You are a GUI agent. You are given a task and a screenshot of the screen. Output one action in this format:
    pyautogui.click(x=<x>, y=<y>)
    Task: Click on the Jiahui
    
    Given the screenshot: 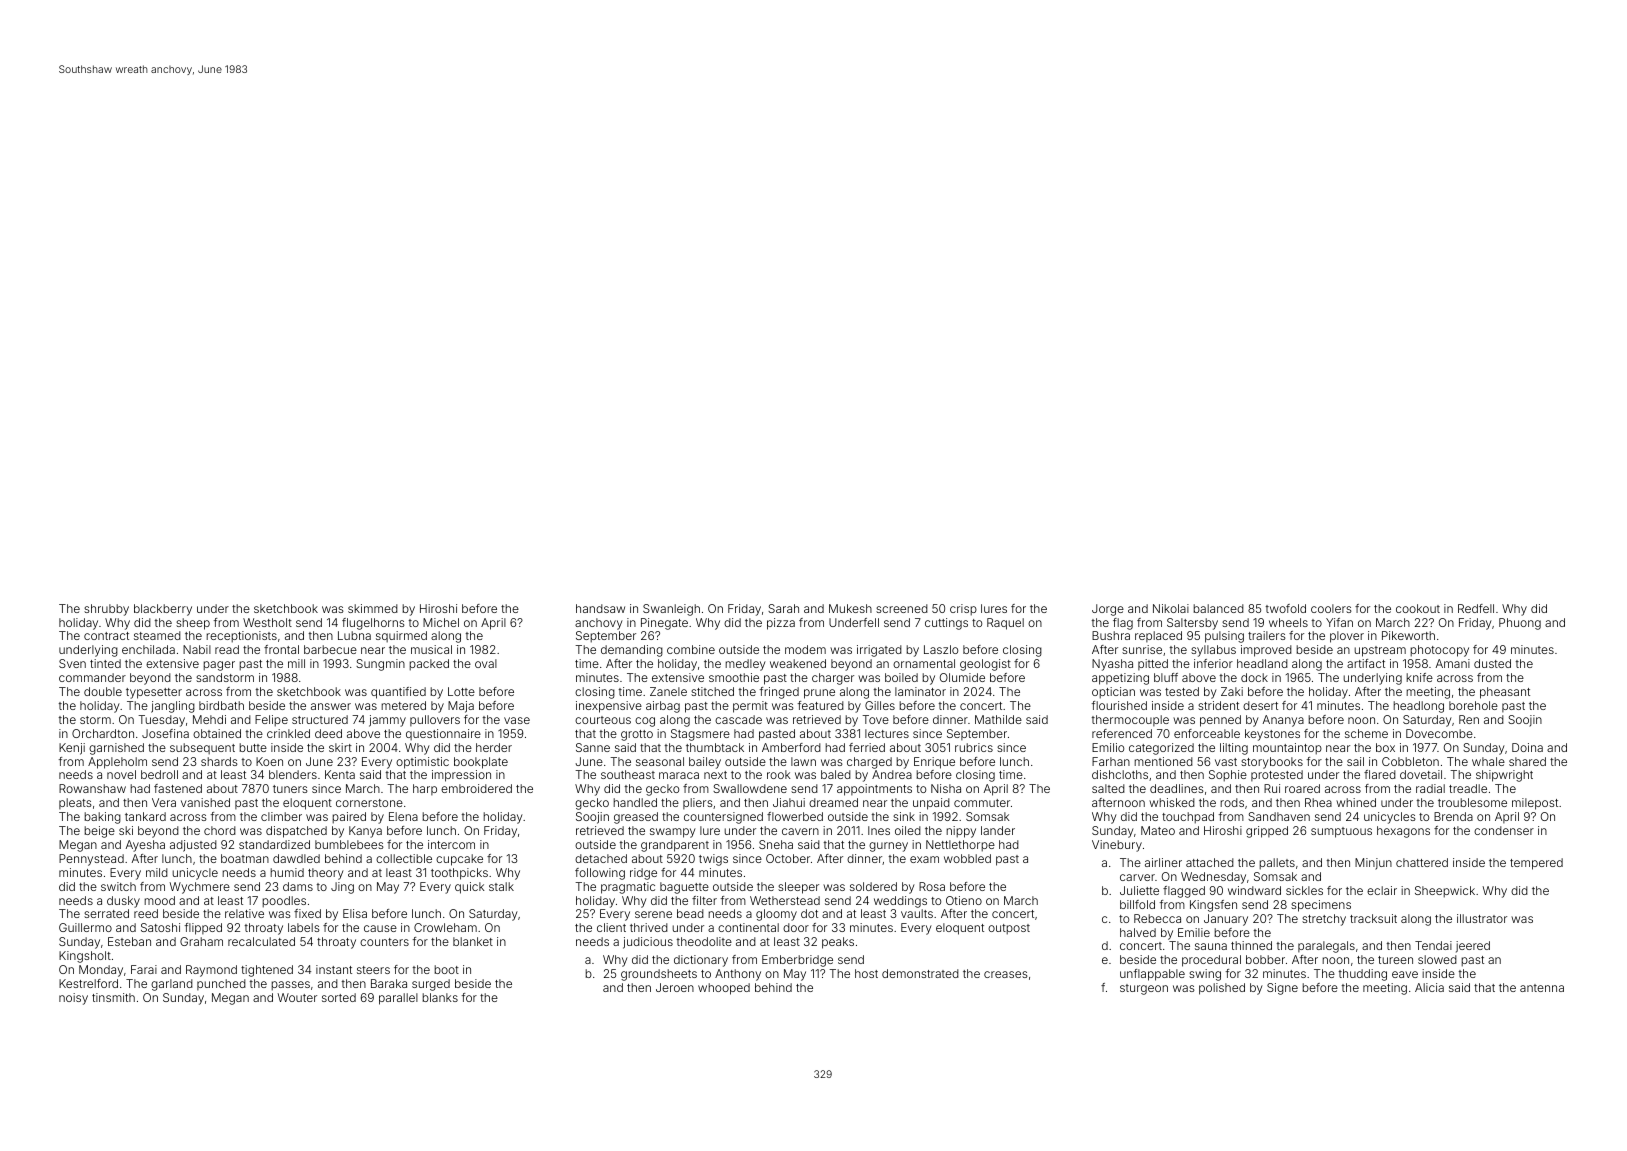 What is the action you would take?
    pyautogui.click(x=789, y=802)
